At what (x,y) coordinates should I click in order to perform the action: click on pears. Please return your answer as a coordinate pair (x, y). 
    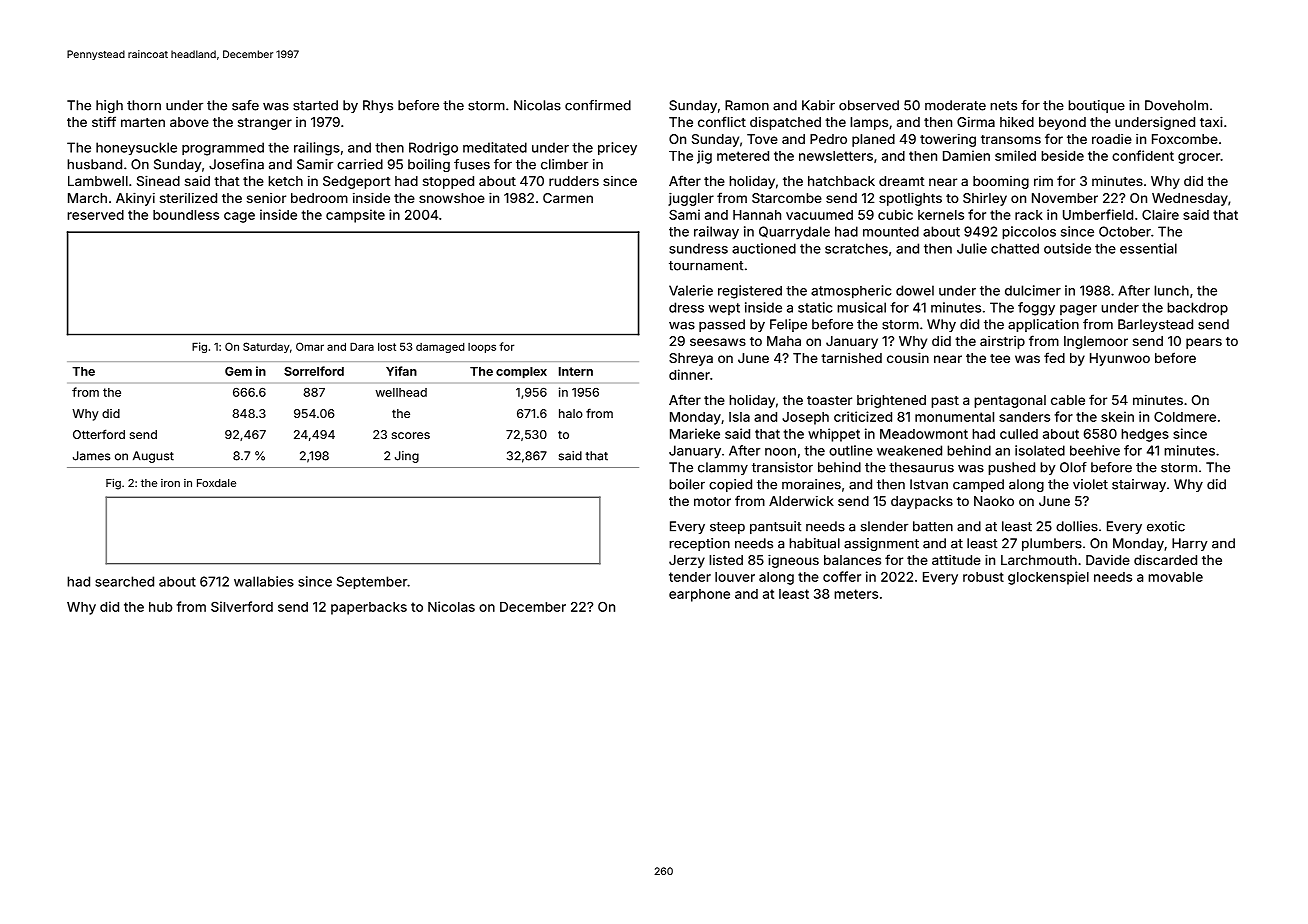
    Looking at the image, I should click on (1204, 343).
